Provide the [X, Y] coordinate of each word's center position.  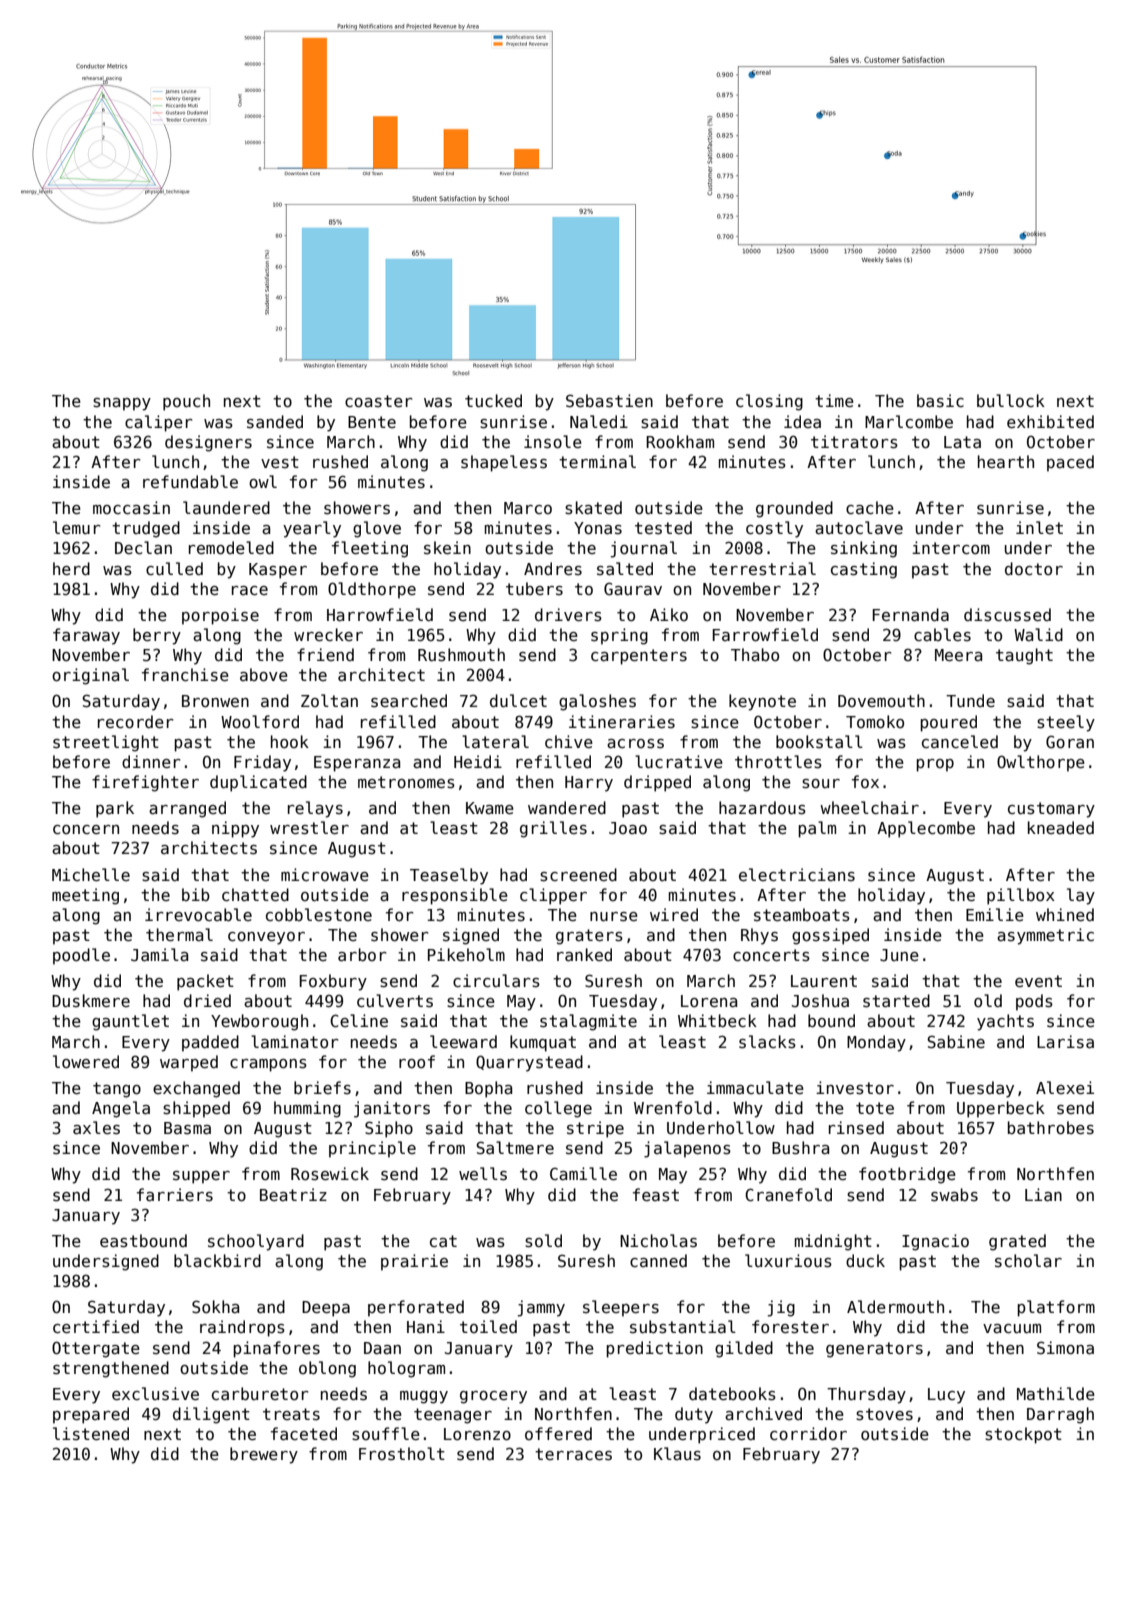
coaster [379, 401]
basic [940, 400]
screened [578, 875]
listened [91, 1433]
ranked [584, 954]
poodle [81, 956]
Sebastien [609, 401]
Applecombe [926, 829]
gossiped [830, 936]
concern [86, 829]
